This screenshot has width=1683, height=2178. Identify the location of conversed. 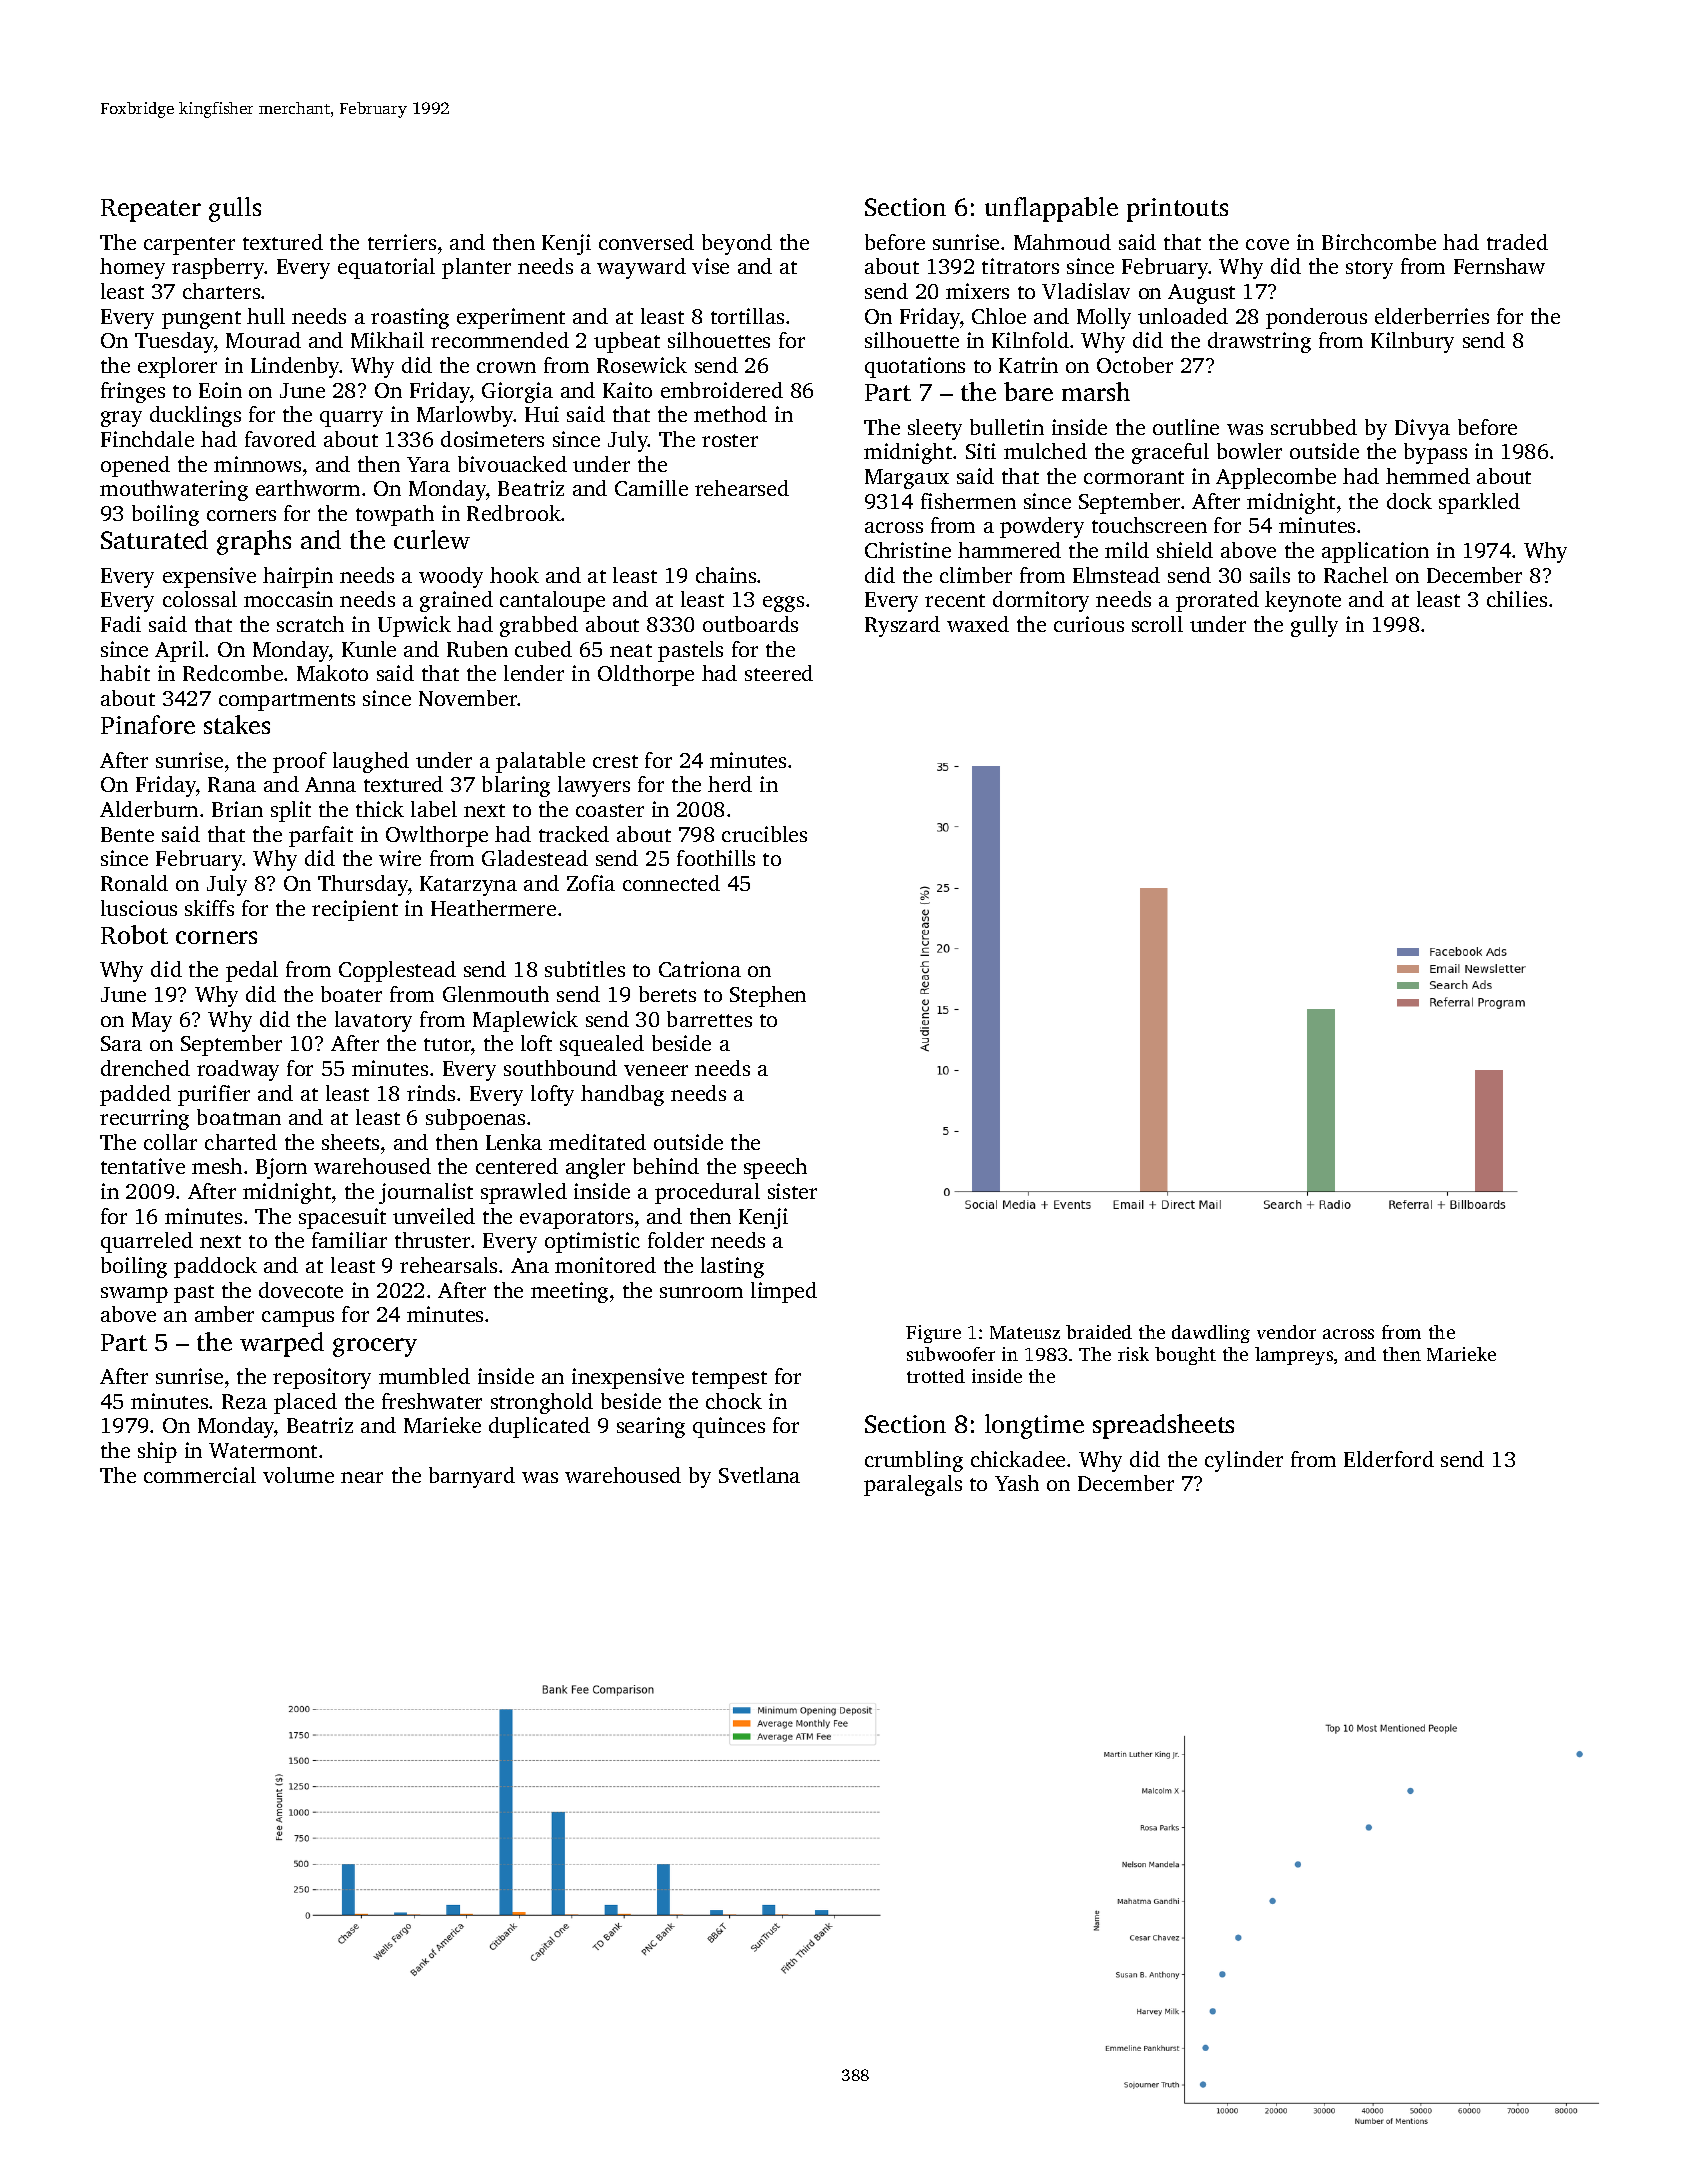
(646, 242).
